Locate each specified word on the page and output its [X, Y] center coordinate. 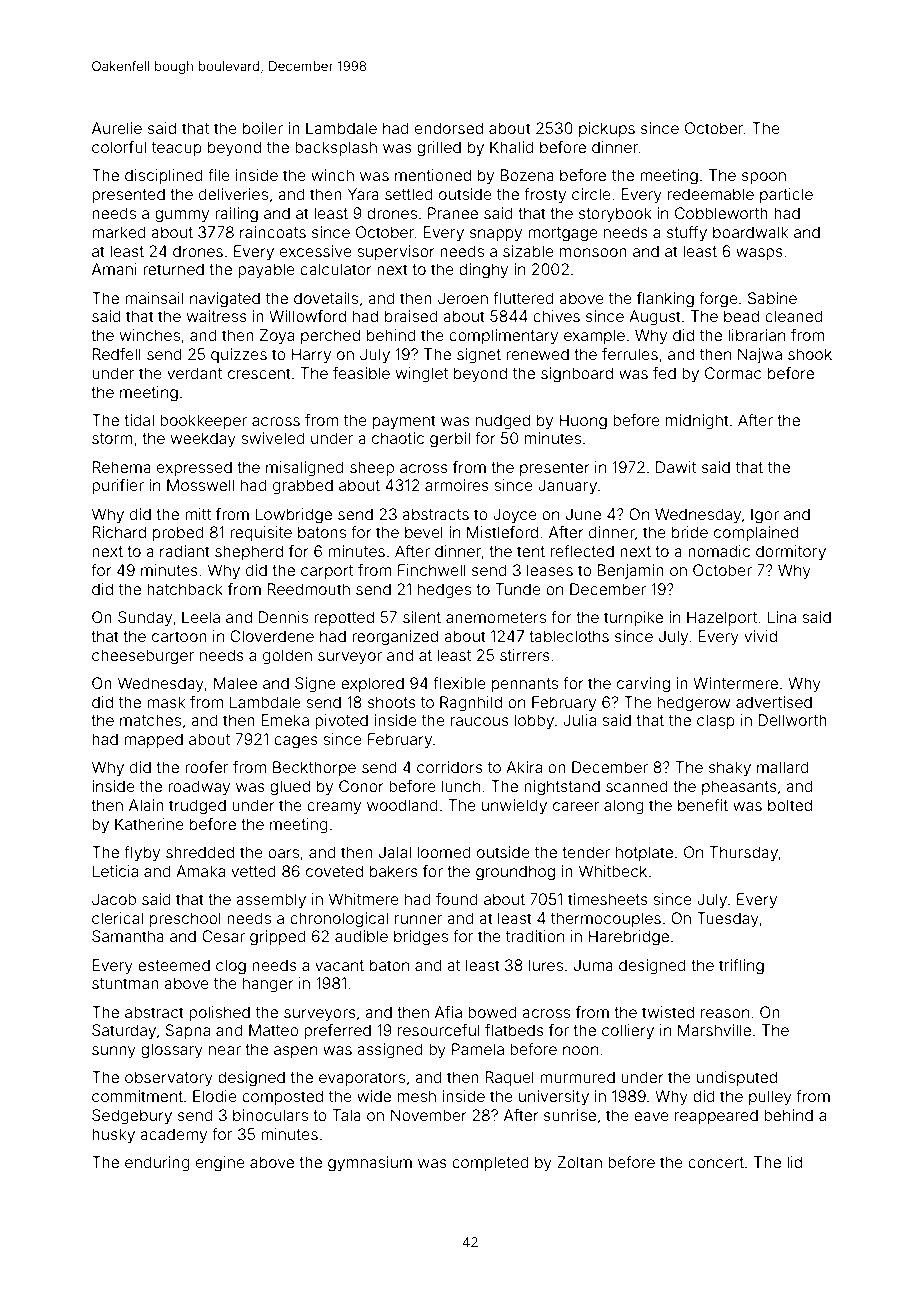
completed [490, 1163]
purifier [118, 486]
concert [716, 1162]
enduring [157, 1164]
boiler [263, 128]
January [567, 487]
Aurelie [117, 128]
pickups [607, 129]
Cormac [733, 373]
